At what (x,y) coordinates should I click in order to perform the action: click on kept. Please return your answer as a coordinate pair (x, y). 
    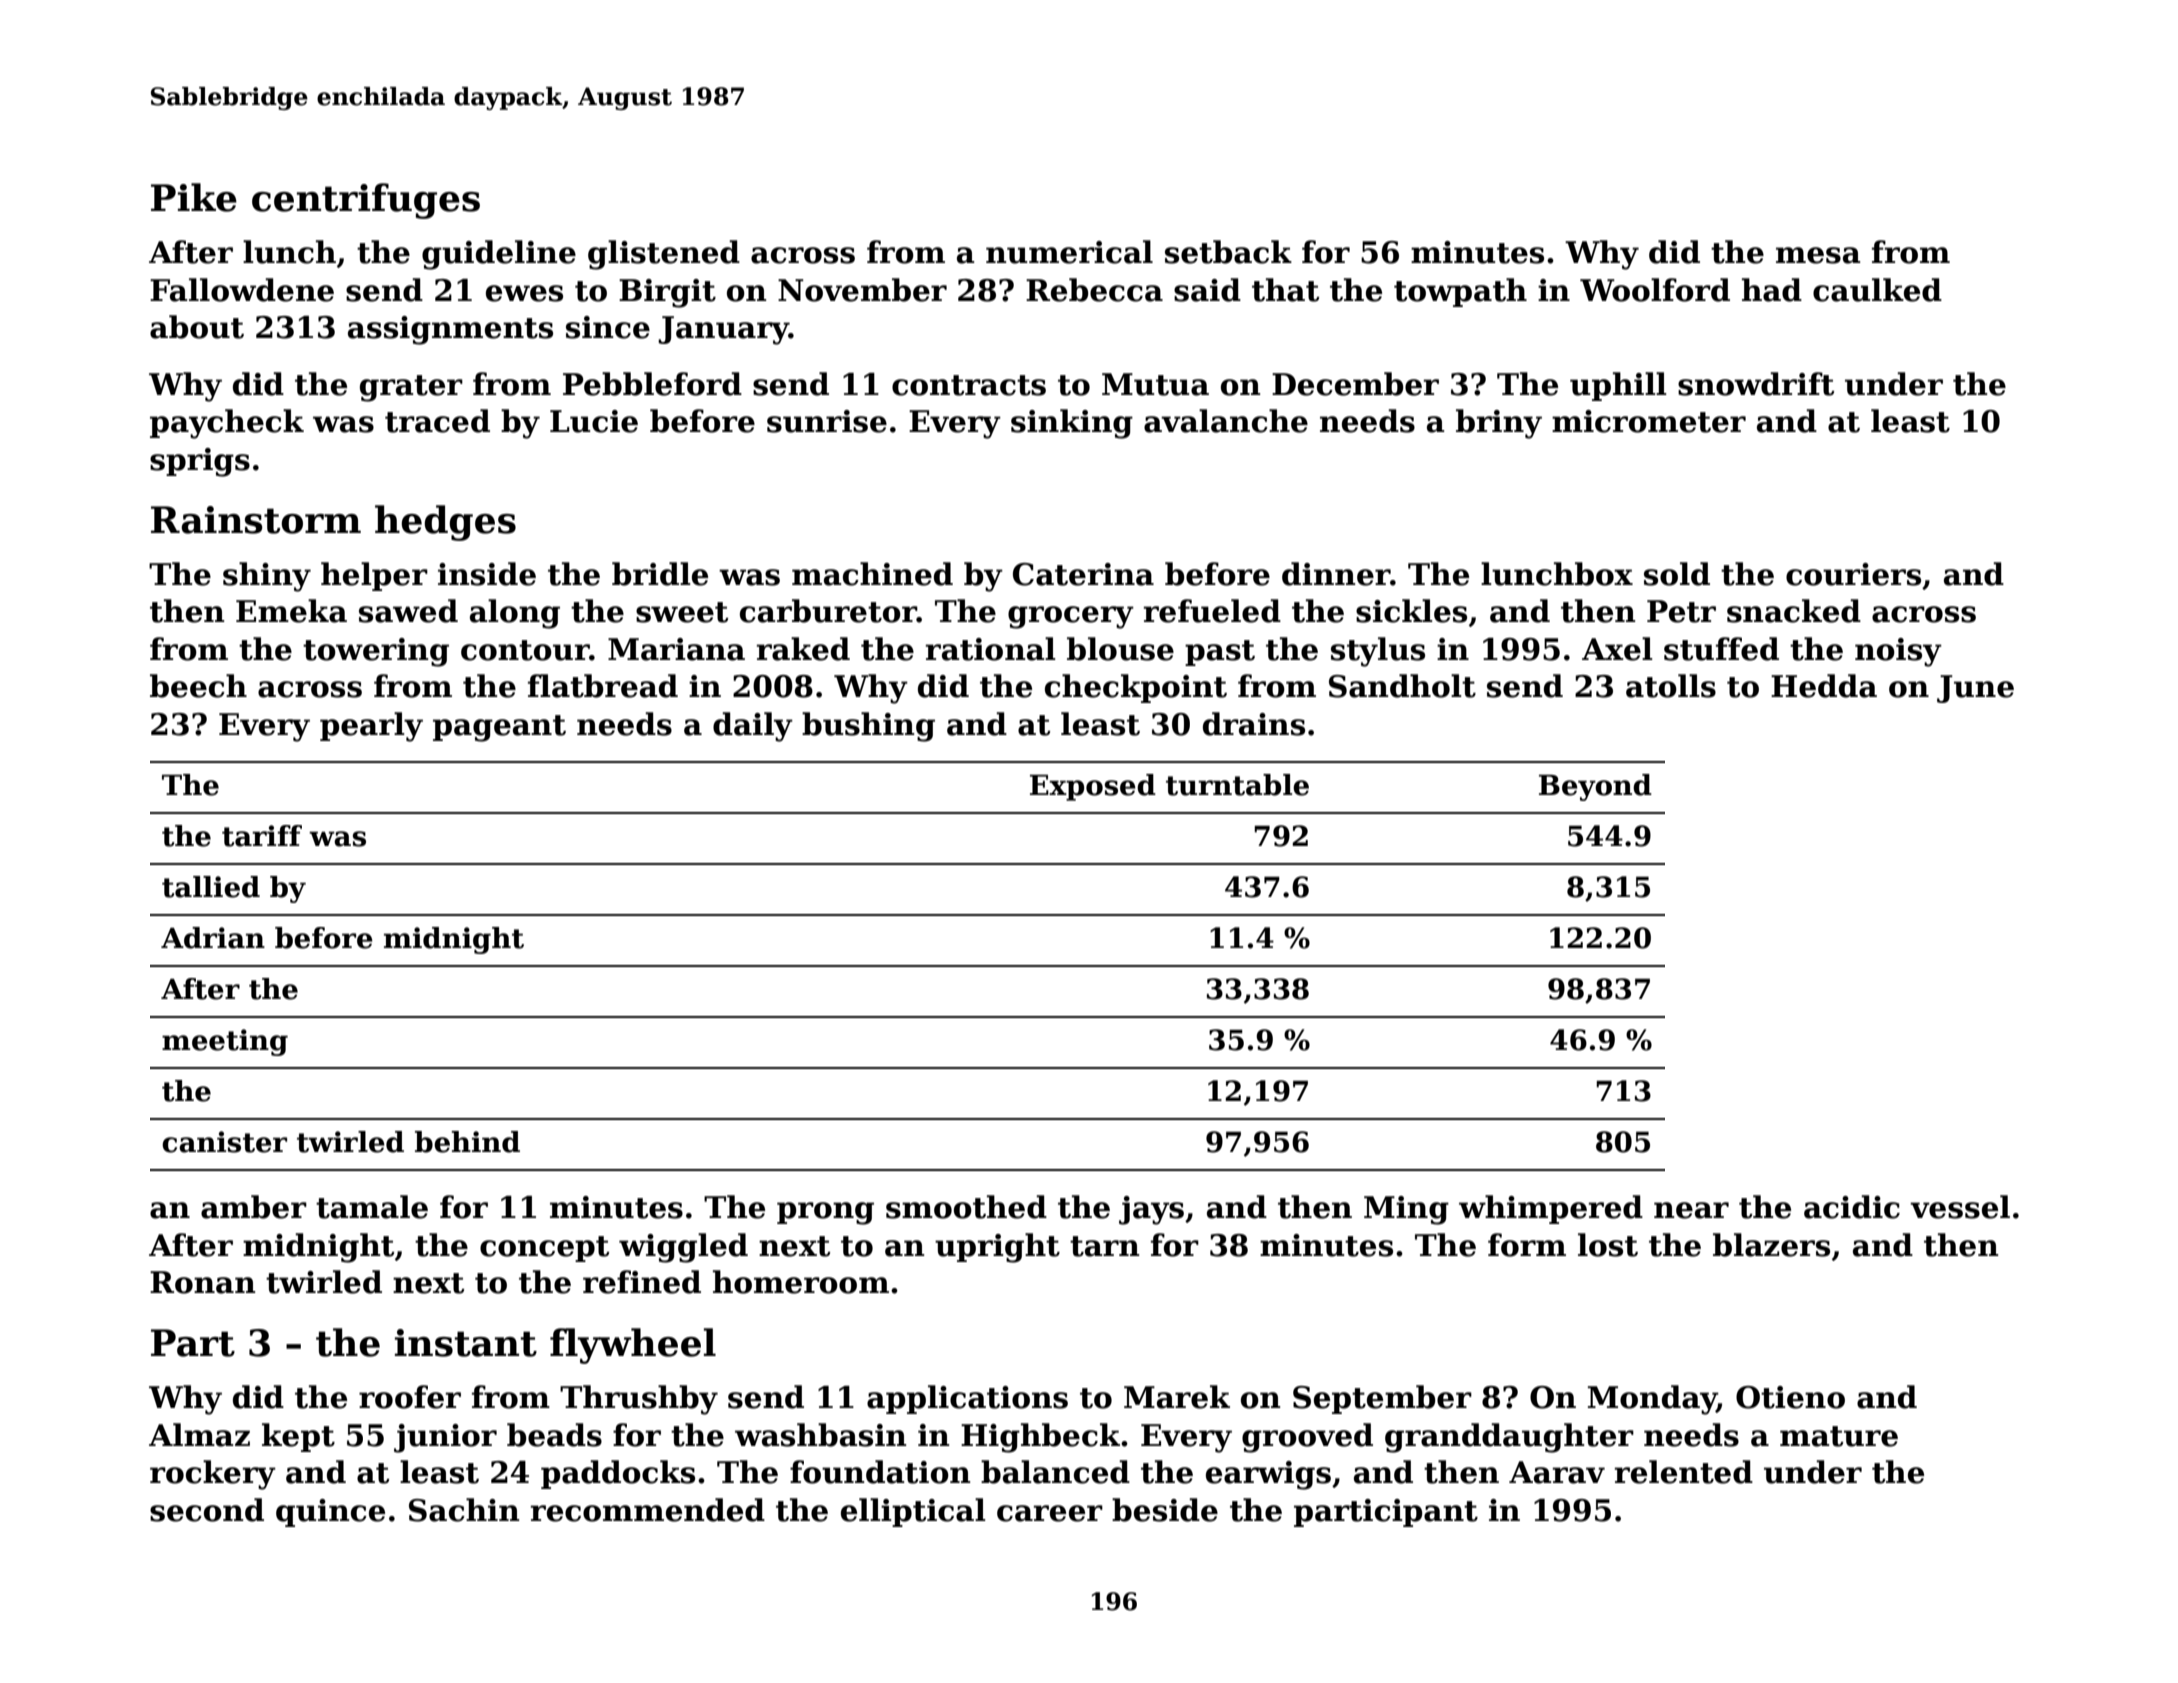
    Looking at the image, I should click on (298, 1437).
